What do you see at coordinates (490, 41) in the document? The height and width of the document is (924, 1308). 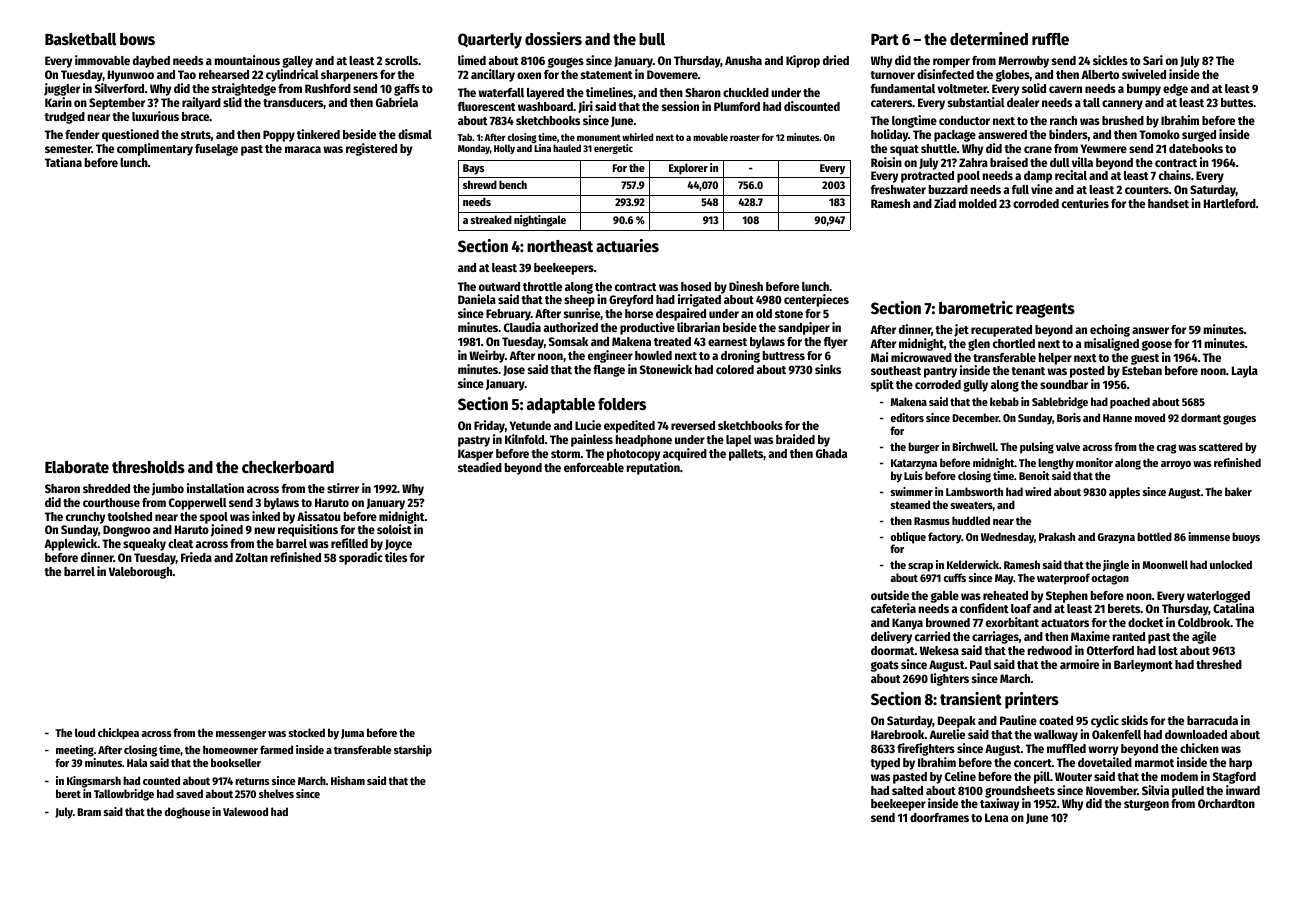 I see `Quarterly` at bounding box center [490, 41].
